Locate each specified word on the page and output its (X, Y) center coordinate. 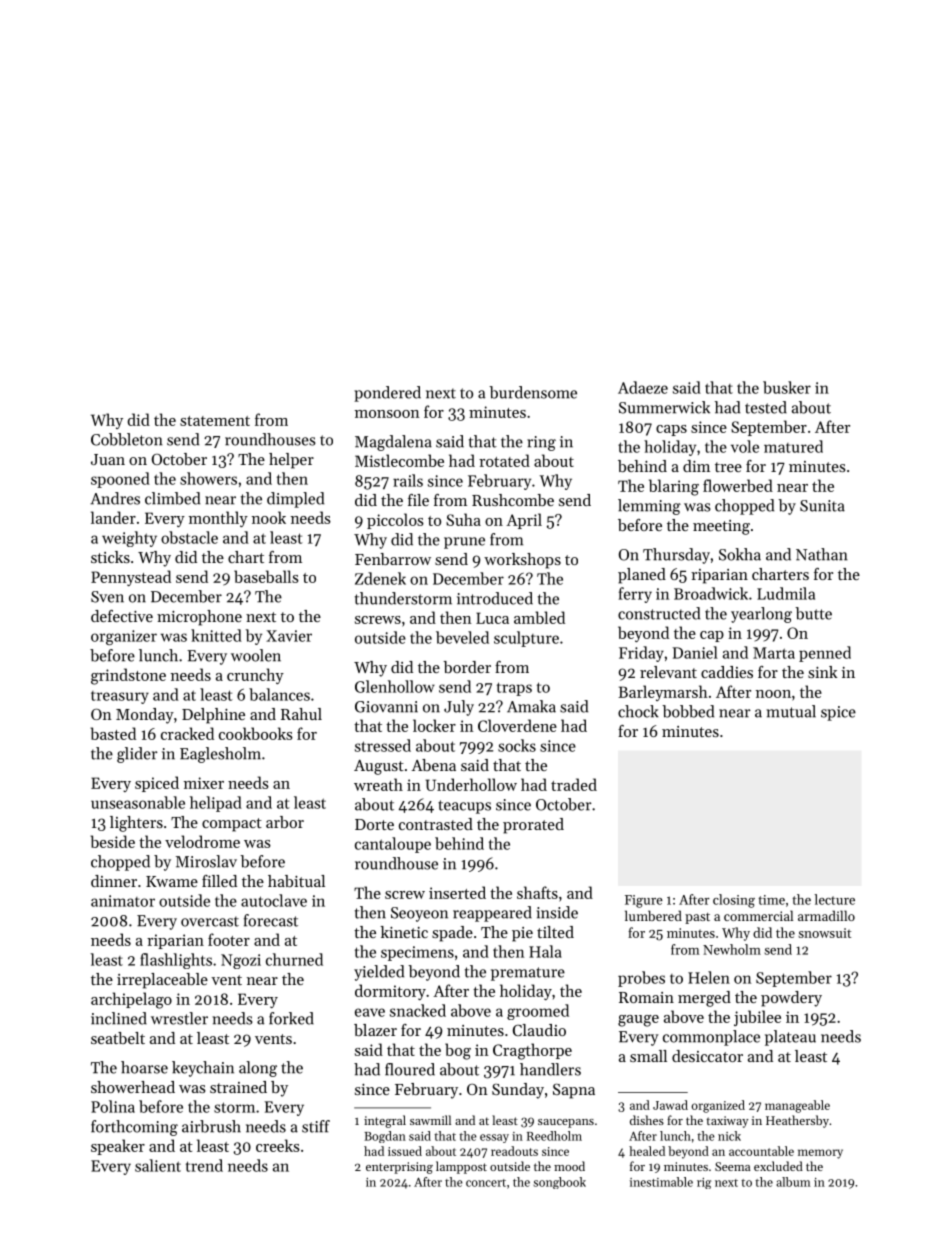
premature (528, 974)
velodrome (202, 841)
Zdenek (380, 578)
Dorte (374, 824)
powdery (791, 999)
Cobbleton (127, 439)
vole (745, 446)
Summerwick (664, 407)
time (771, 900)
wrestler (179, 1018)
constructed (659, 613)
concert (486, 1183)
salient (158, 1165)
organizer (124, 637)
